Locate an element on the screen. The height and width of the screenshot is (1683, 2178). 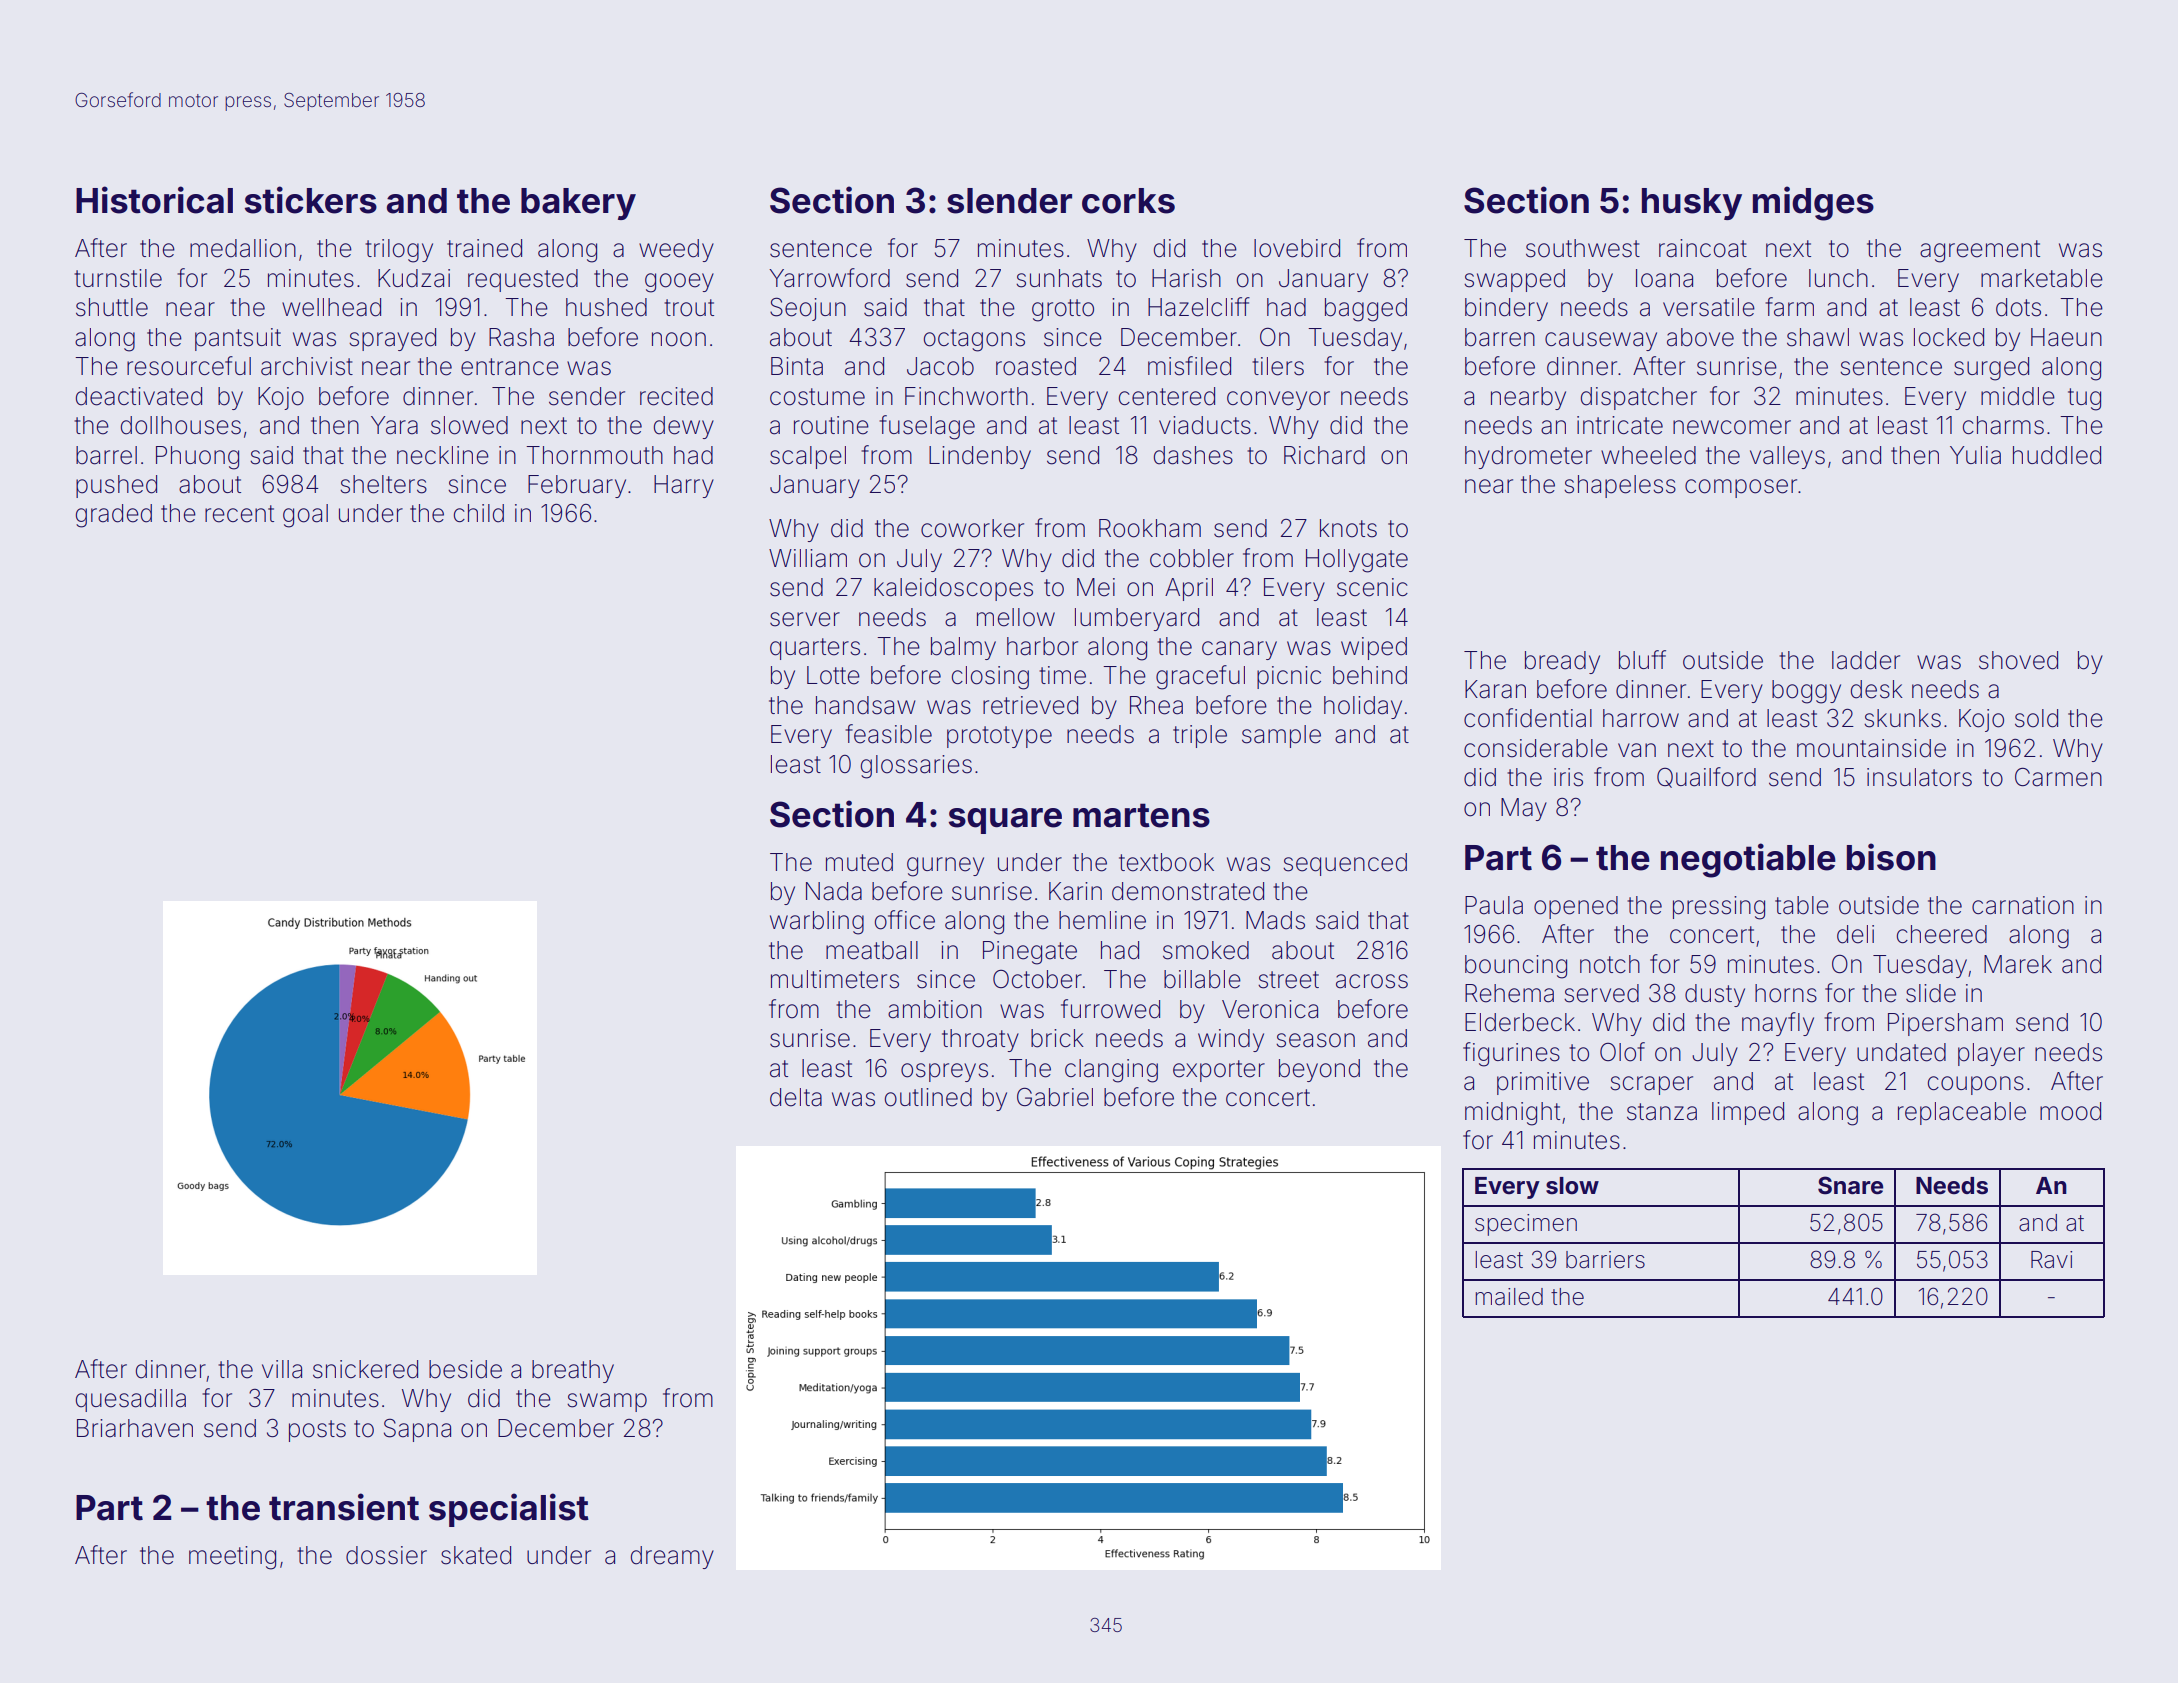
delta is located at coordinates (796, 1097).
